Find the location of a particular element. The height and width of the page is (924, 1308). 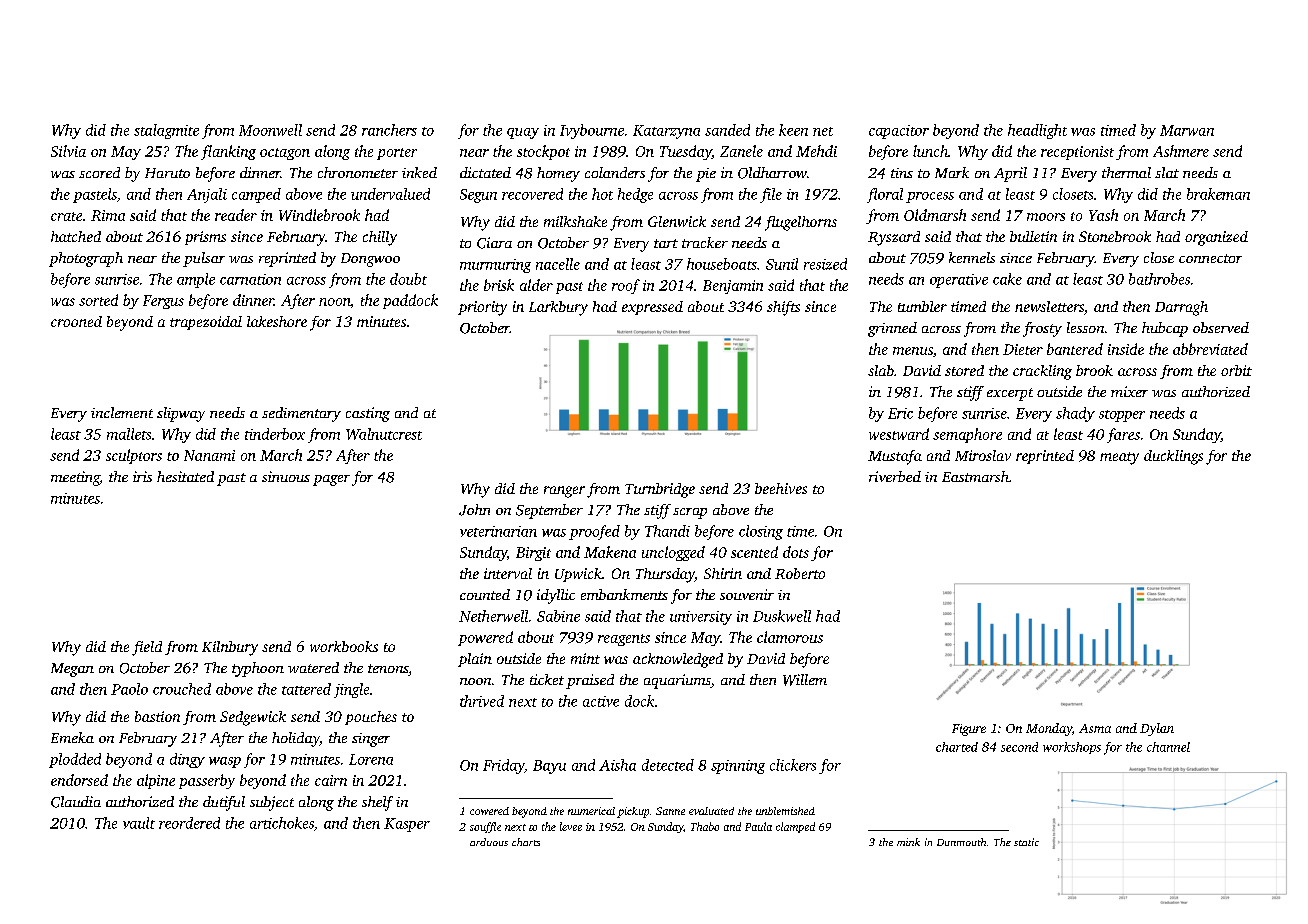

process is located at coordinates (930, 197).
